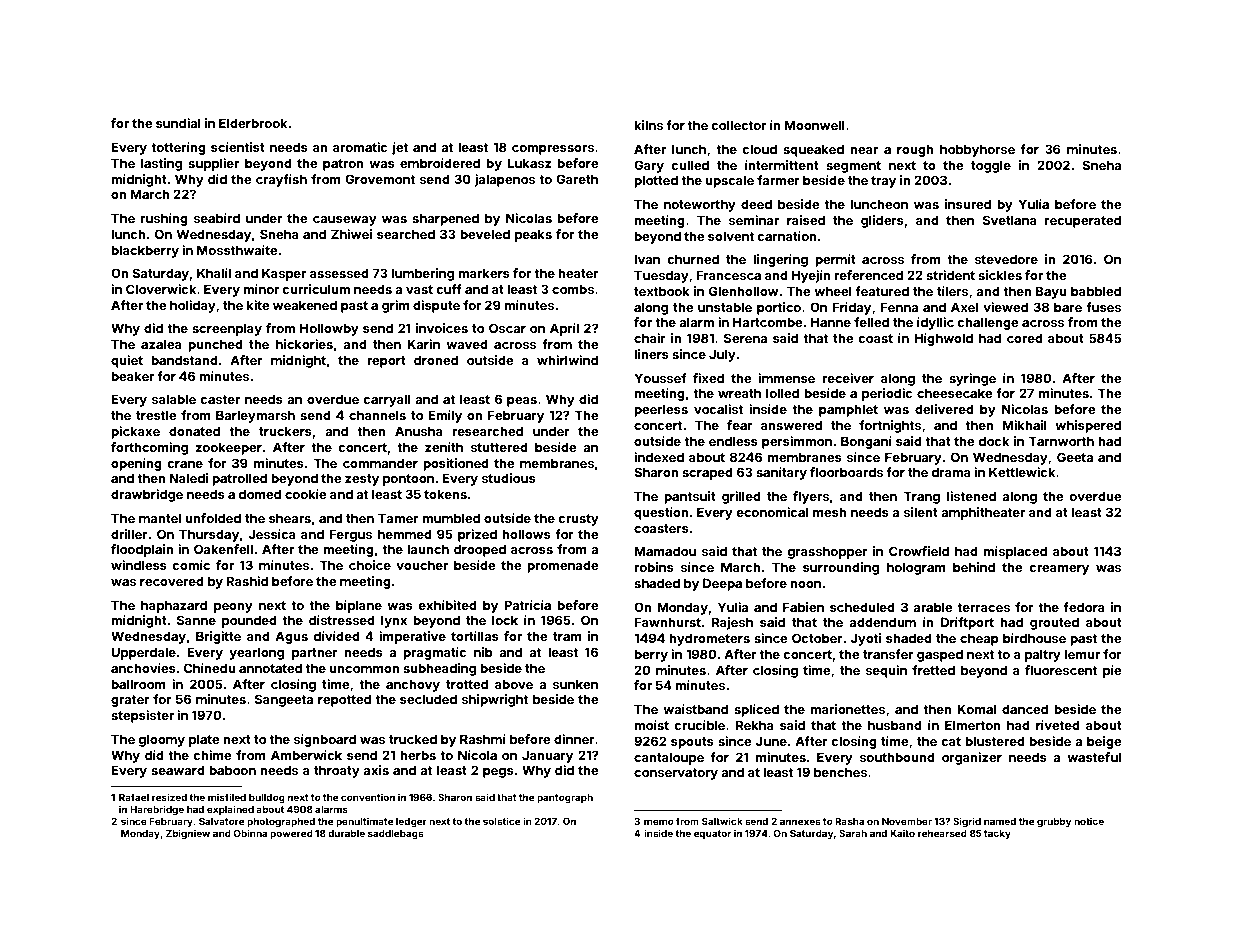  I want to click on forthcoming, so click(149, 448).
